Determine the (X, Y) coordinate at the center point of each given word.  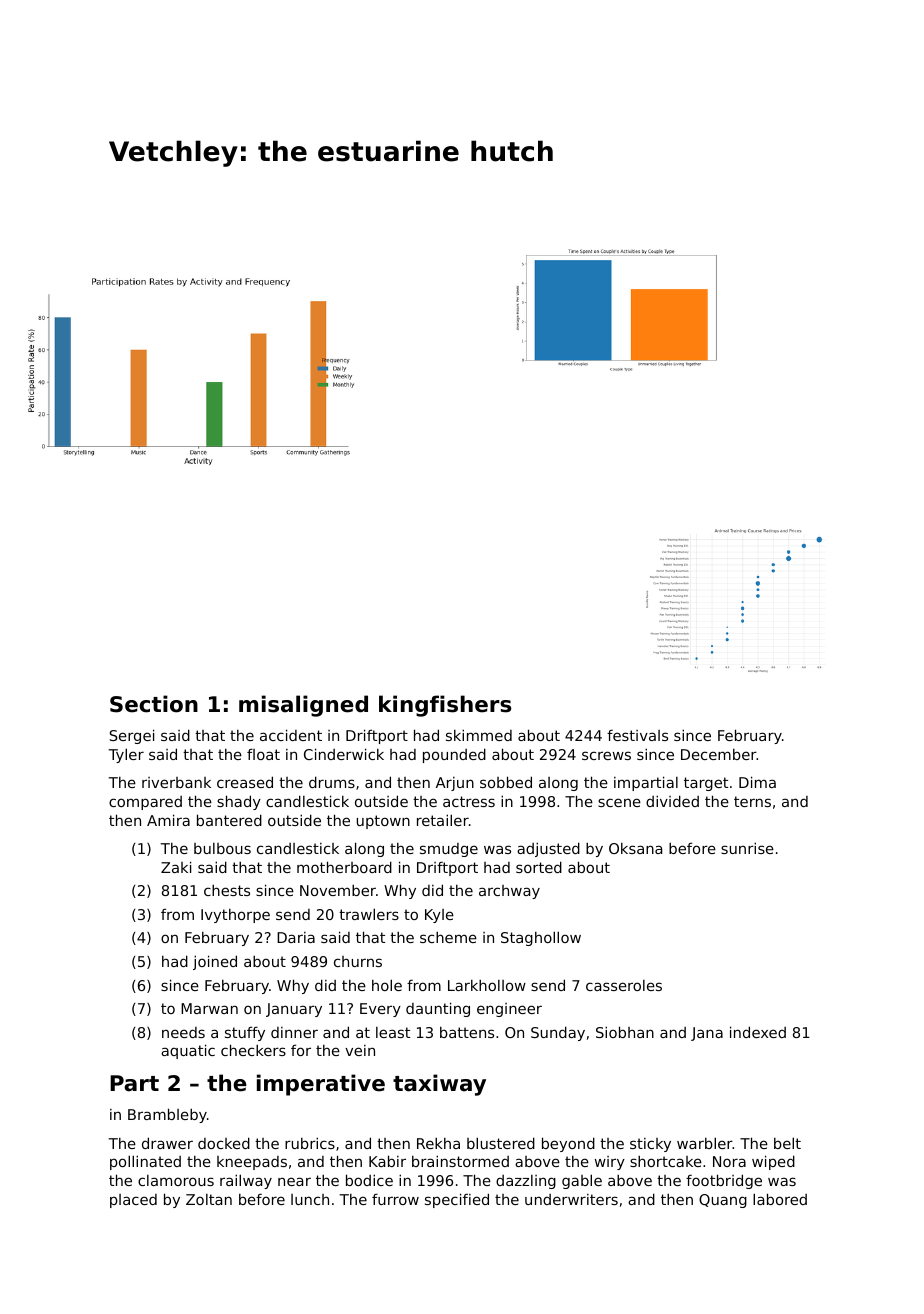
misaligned (303, 706)
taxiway (439, 1085)
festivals (637, 735)
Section (154, 704)
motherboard (344, 867)
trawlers (369, 914)
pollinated (145, 1162)
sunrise (747, 848)
